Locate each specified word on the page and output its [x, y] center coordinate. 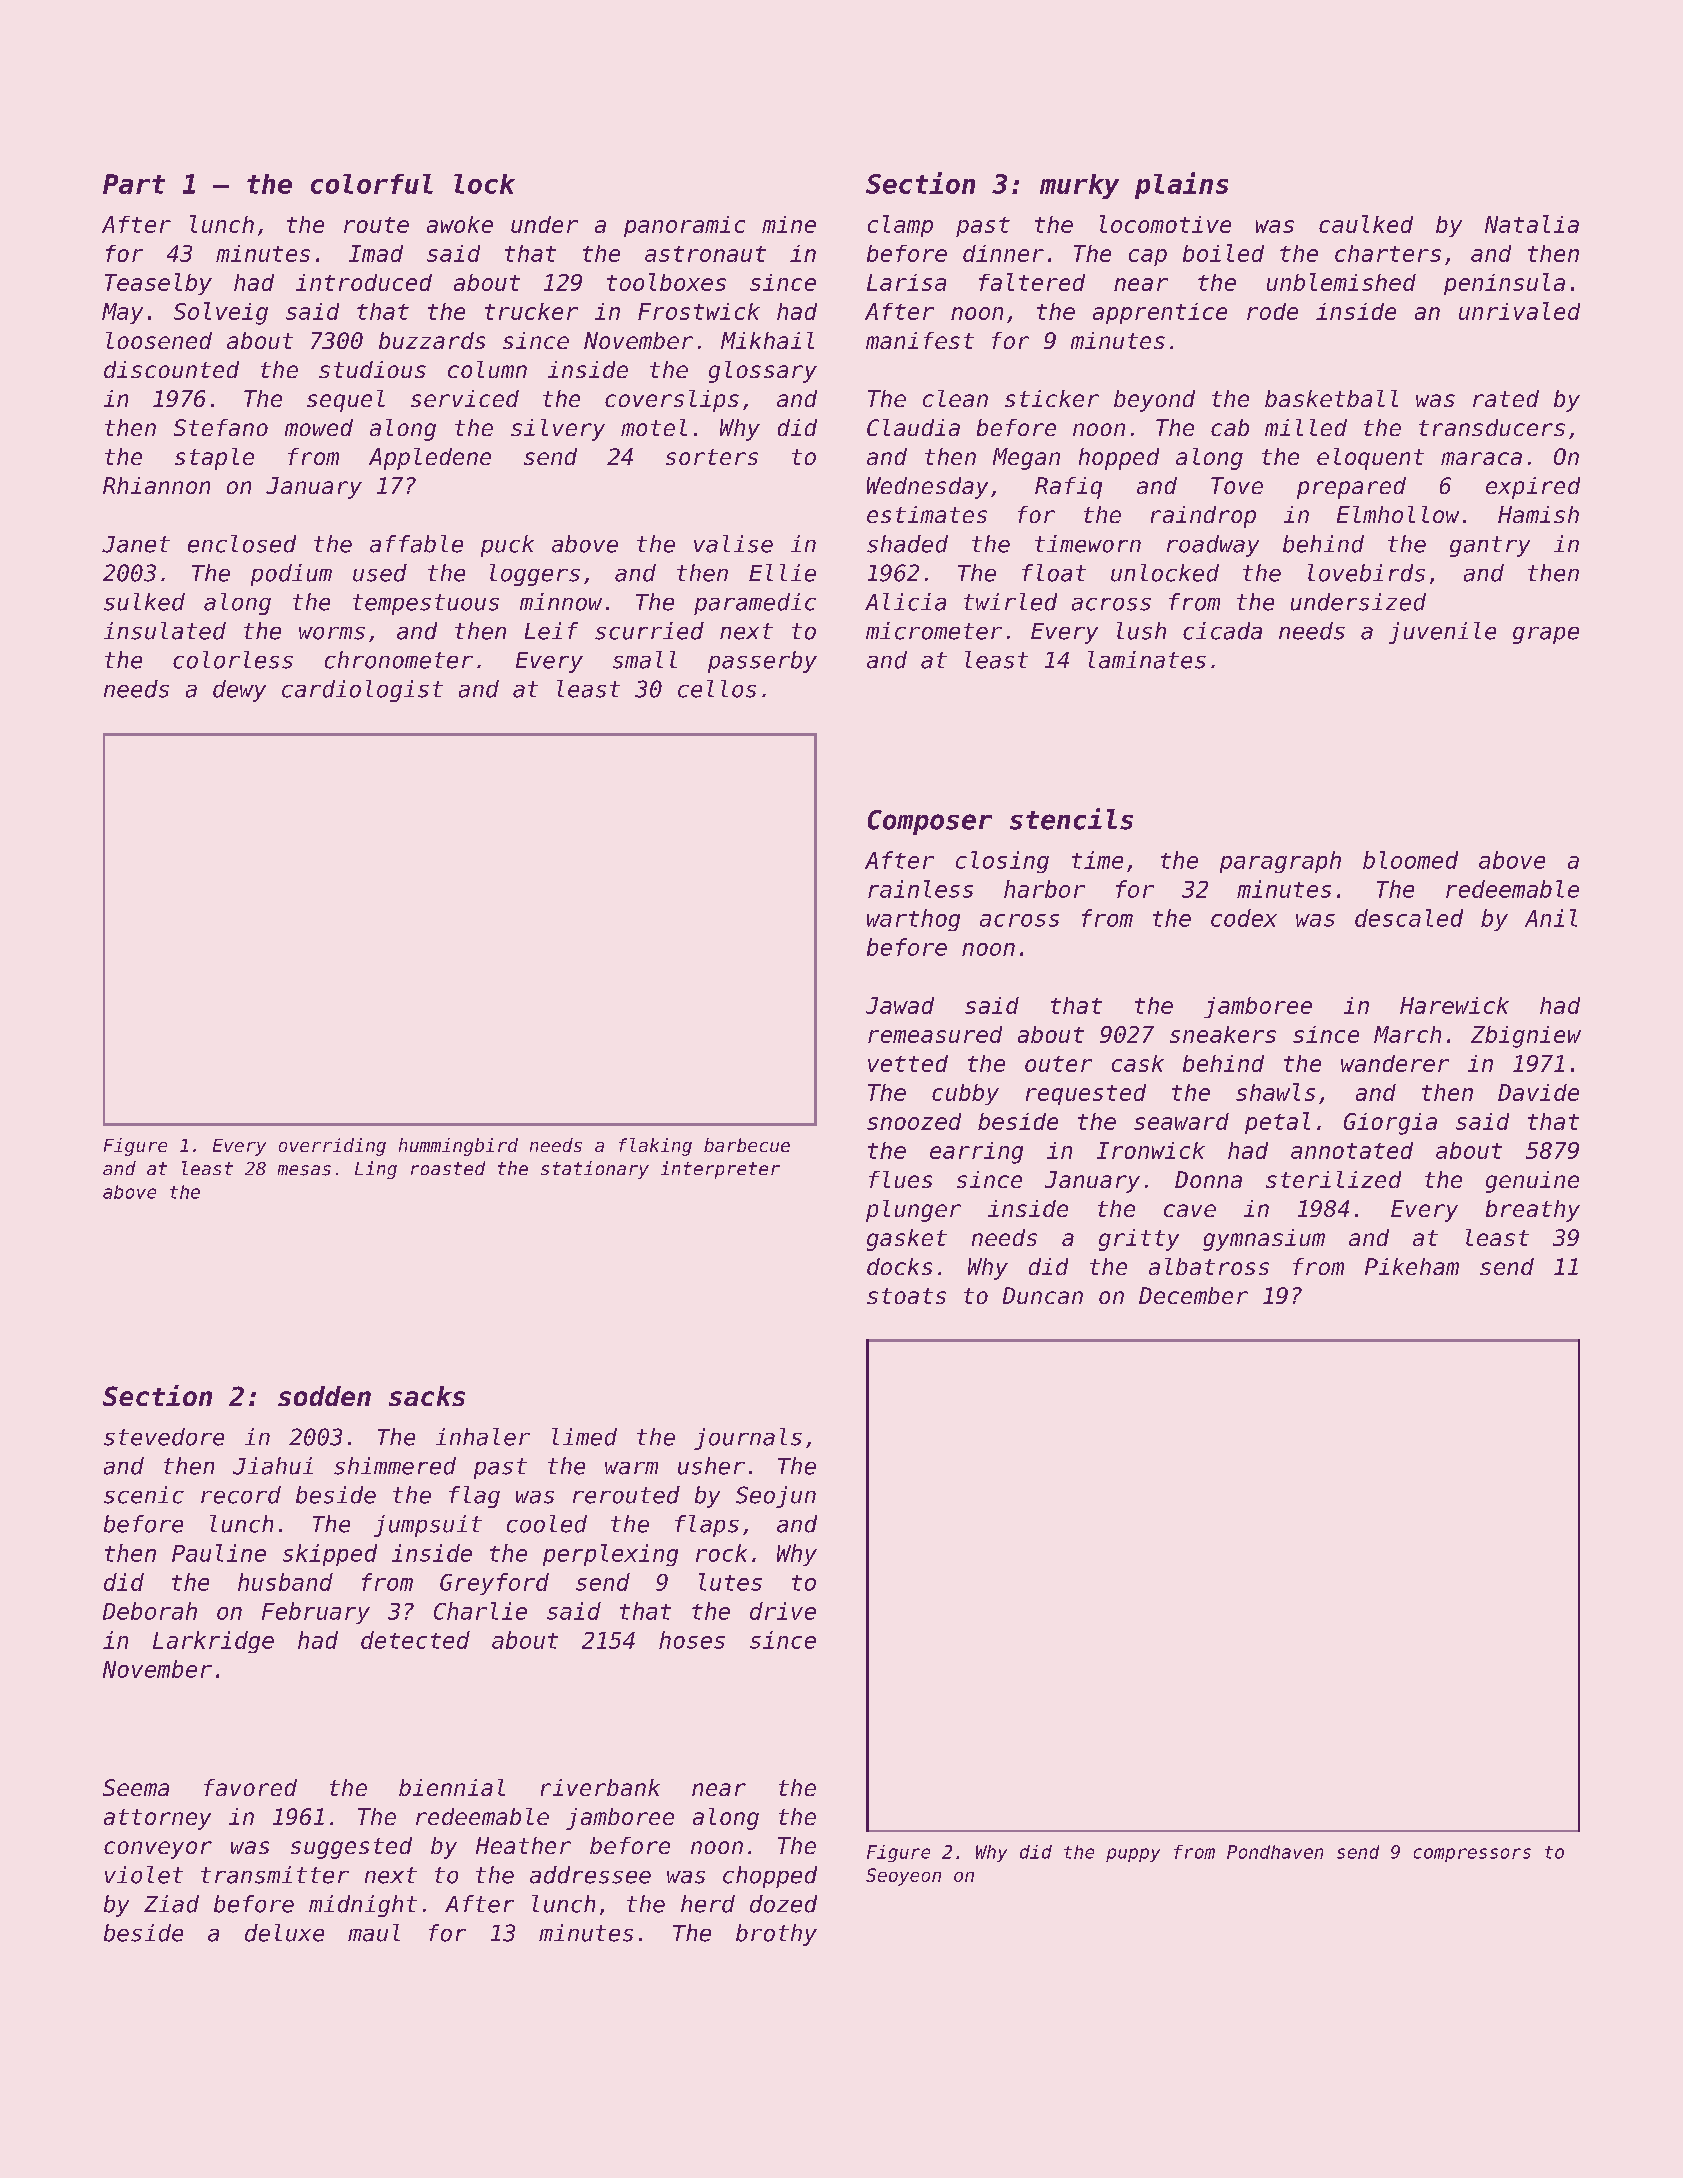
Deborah [150, 1611]
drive [783, 1611]
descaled [1409, 918]
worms [332, 633]
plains [1181, 185]
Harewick [1454, 1005]
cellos [717, 689]
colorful [372, 184]
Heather [523, 1845]
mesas [304, 1170]
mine [789, 224]
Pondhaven [1275, 1852]
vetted [908, 1063]
